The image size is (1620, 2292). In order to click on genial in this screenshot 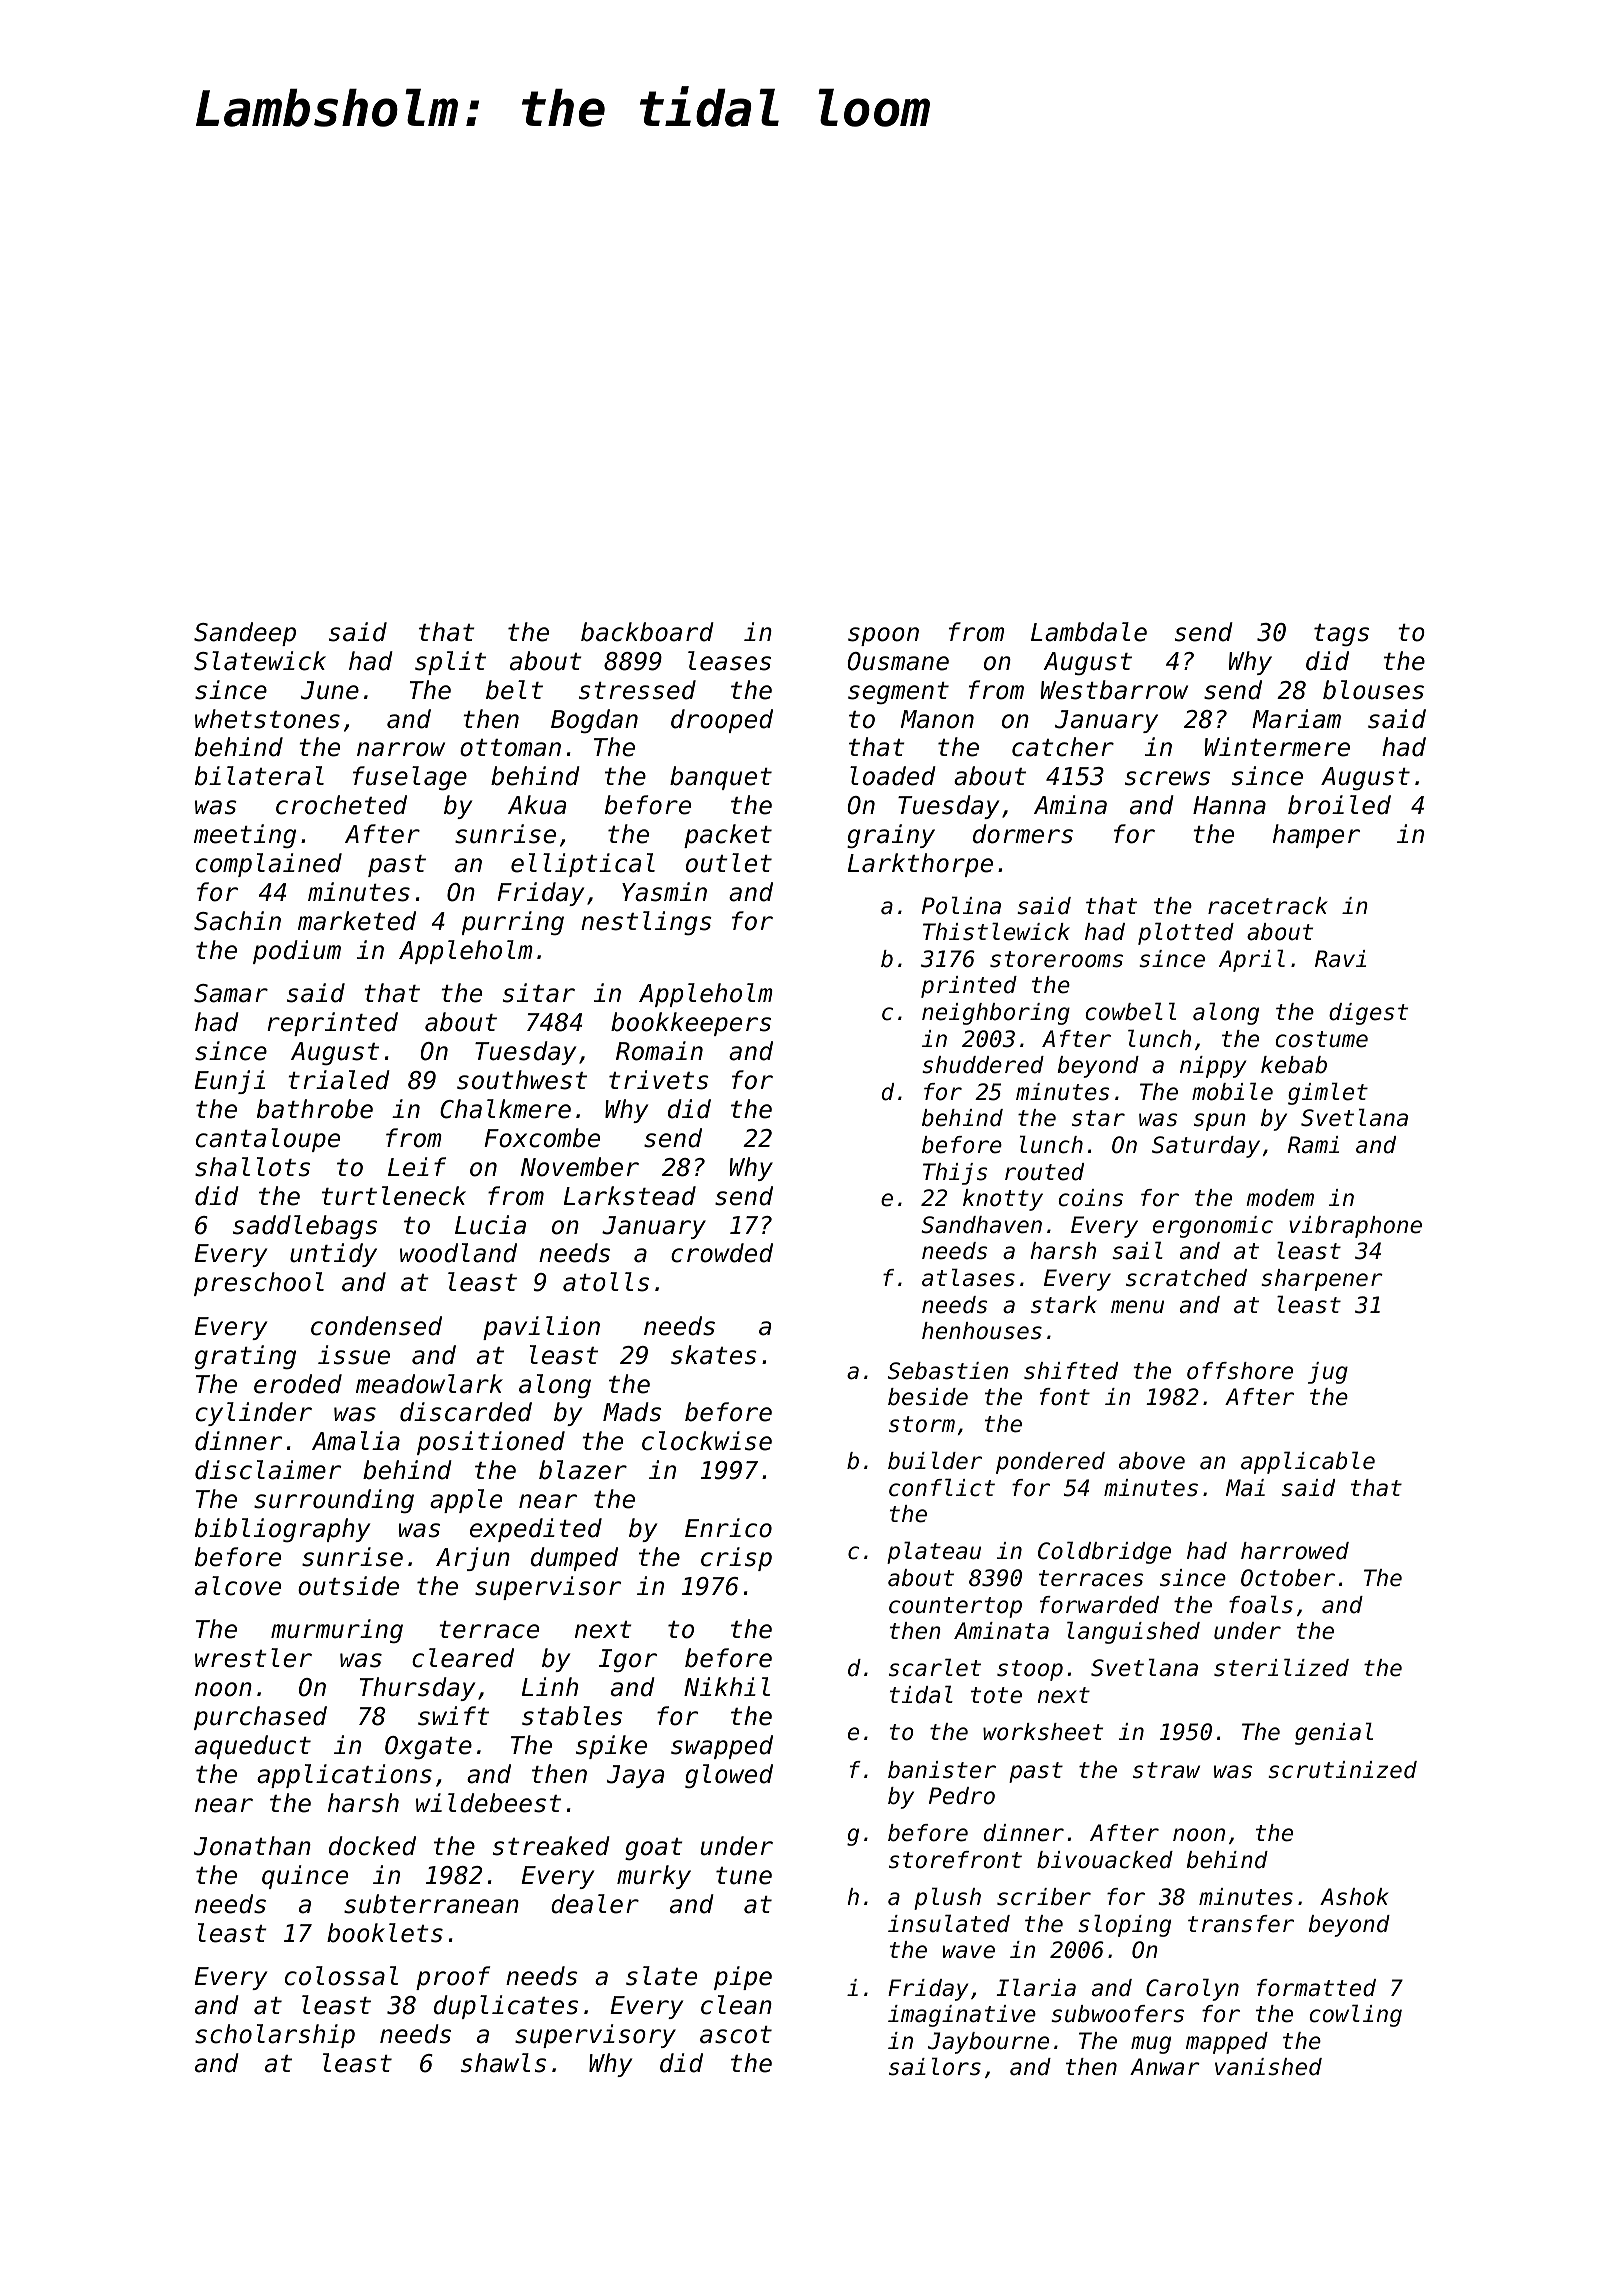, I will do `click(1334, 1733)`.
